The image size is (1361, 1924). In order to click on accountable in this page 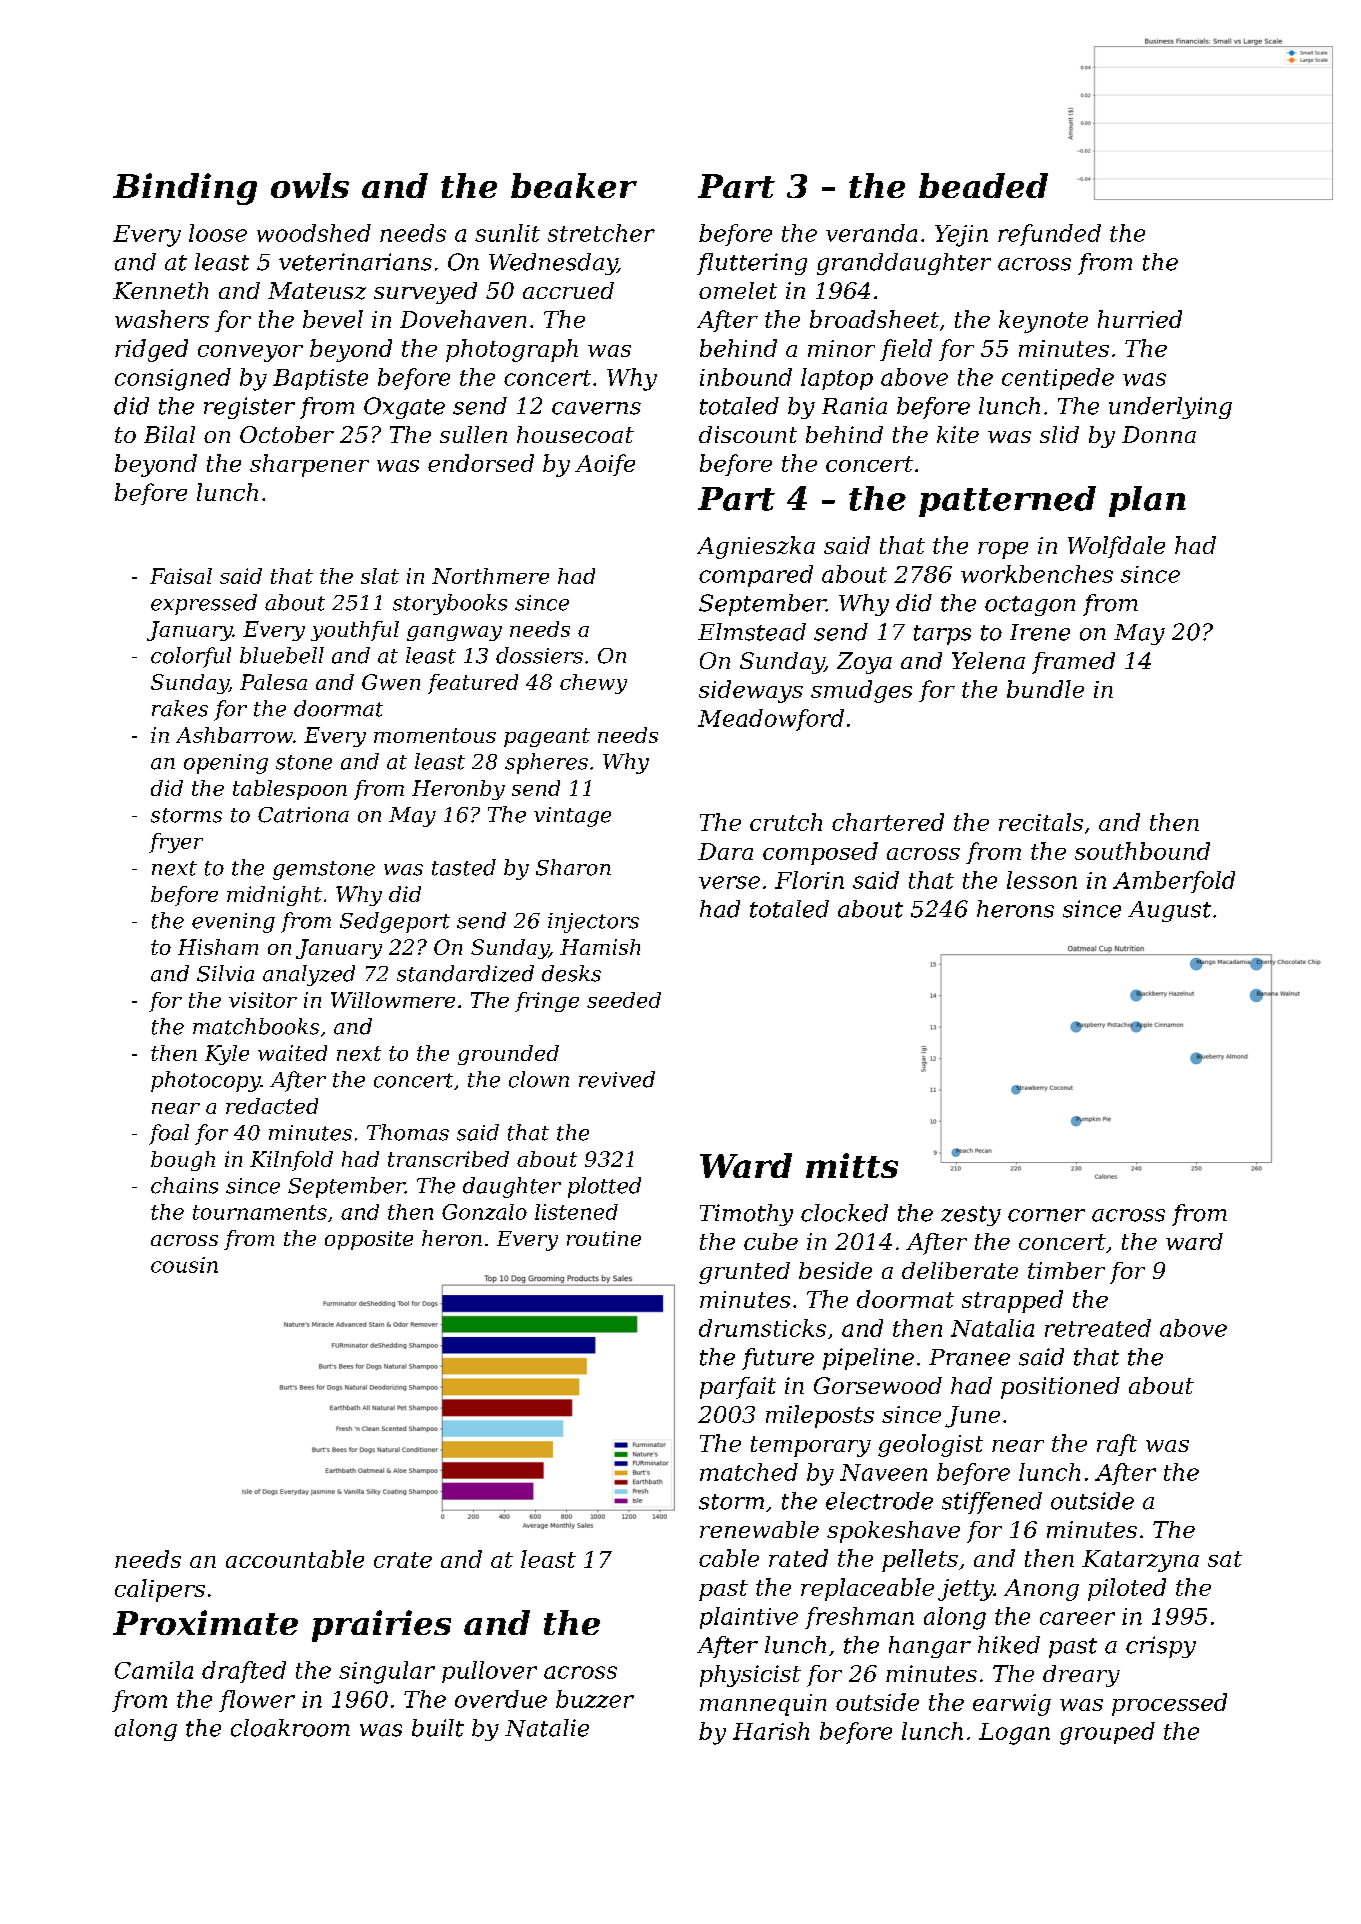, I will do `click(295, 1559)`.
